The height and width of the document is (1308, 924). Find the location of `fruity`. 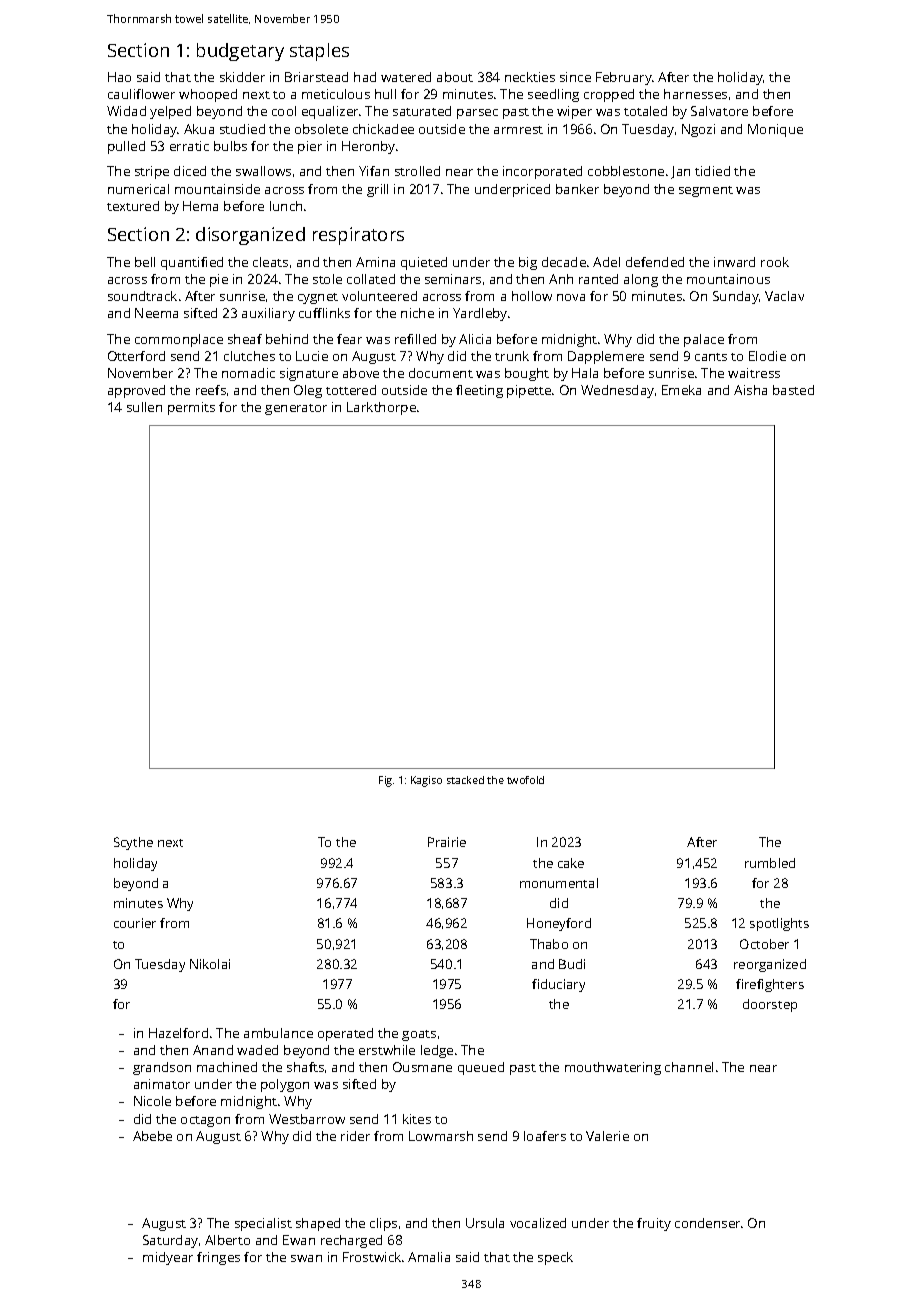

fruity is located at coordinates (654, 1224).
